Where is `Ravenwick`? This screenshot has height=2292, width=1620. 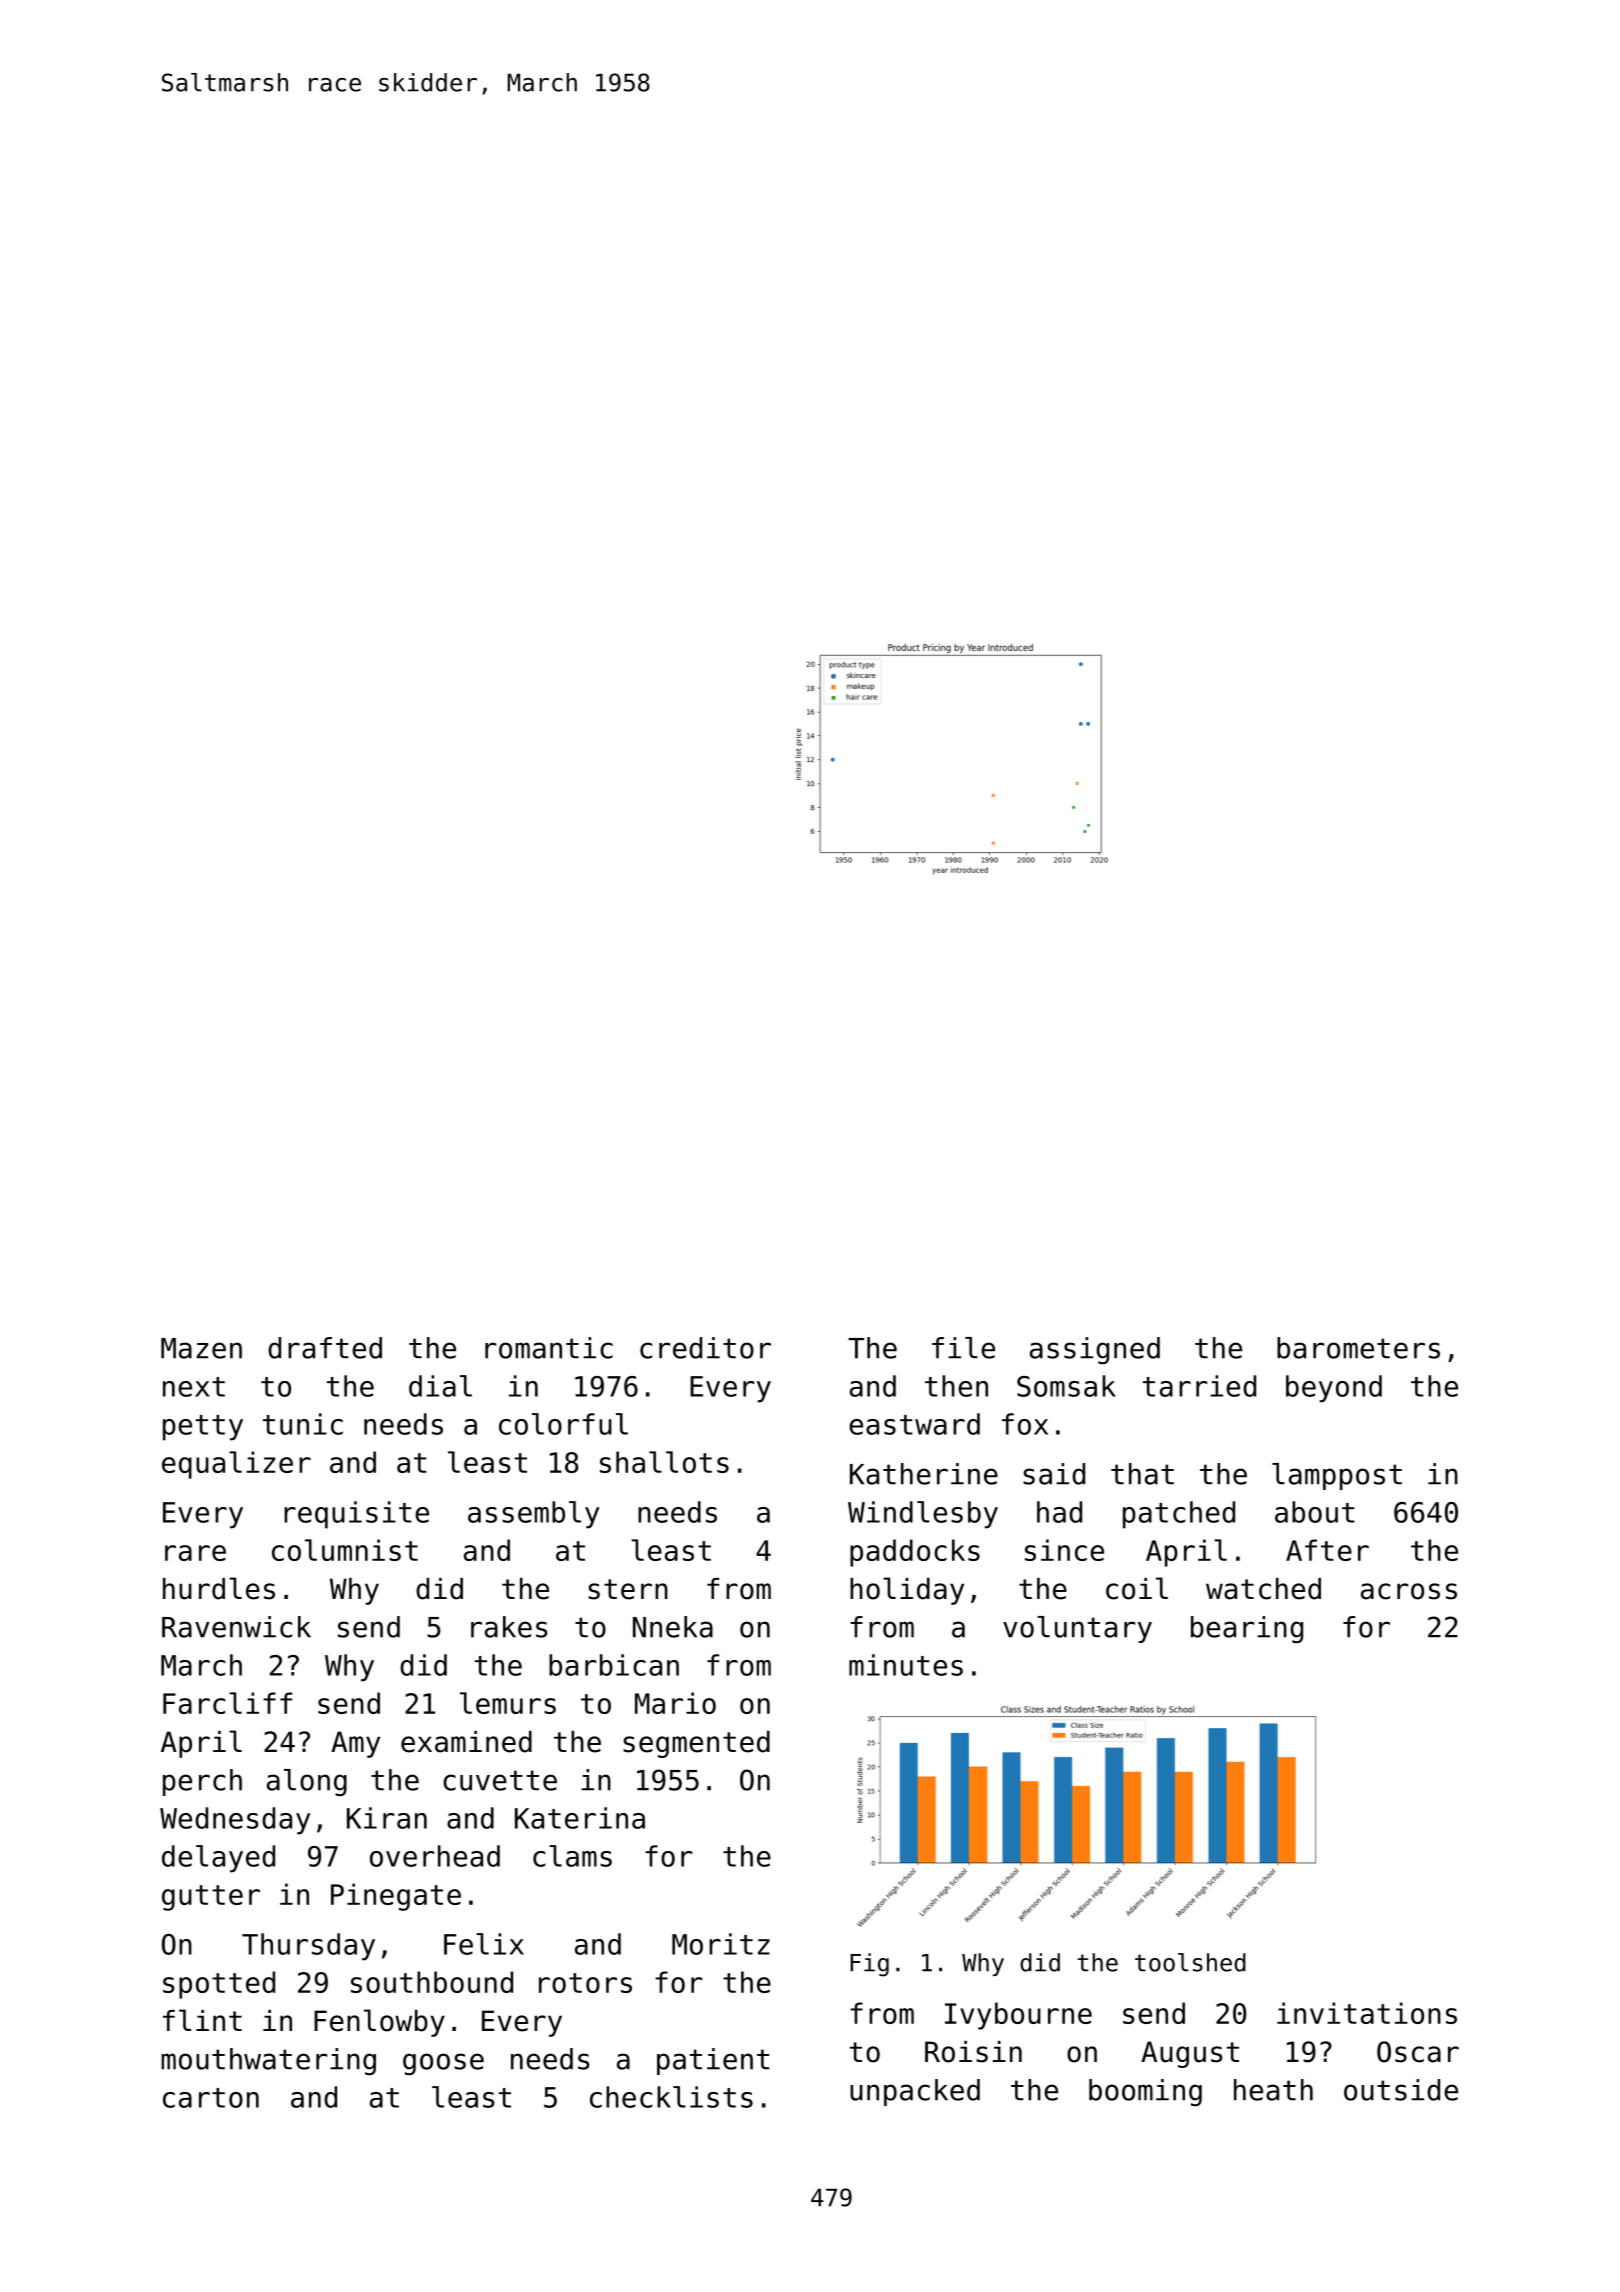 Ravenwick is located at coordinates (236, 1627).
